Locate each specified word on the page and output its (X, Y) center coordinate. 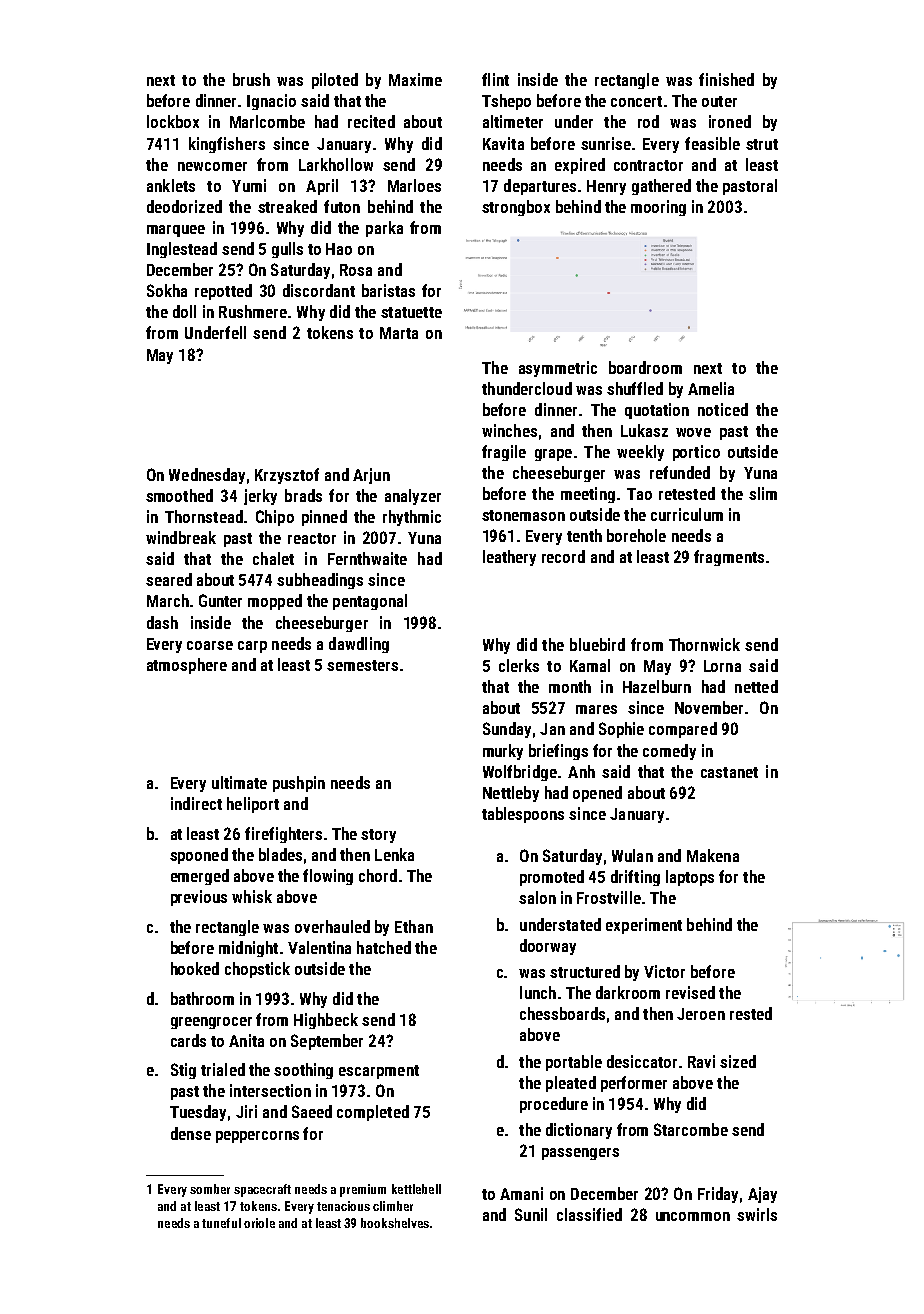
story (378, 836)
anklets (171, 185)
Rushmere (253, 311)
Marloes (414, 185)
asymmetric (558, 369)
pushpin (299, 784)
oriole (259, 1223)
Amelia (711, 388)
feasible (712, 143)
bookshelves (395, 1223)
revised (690, 992)
